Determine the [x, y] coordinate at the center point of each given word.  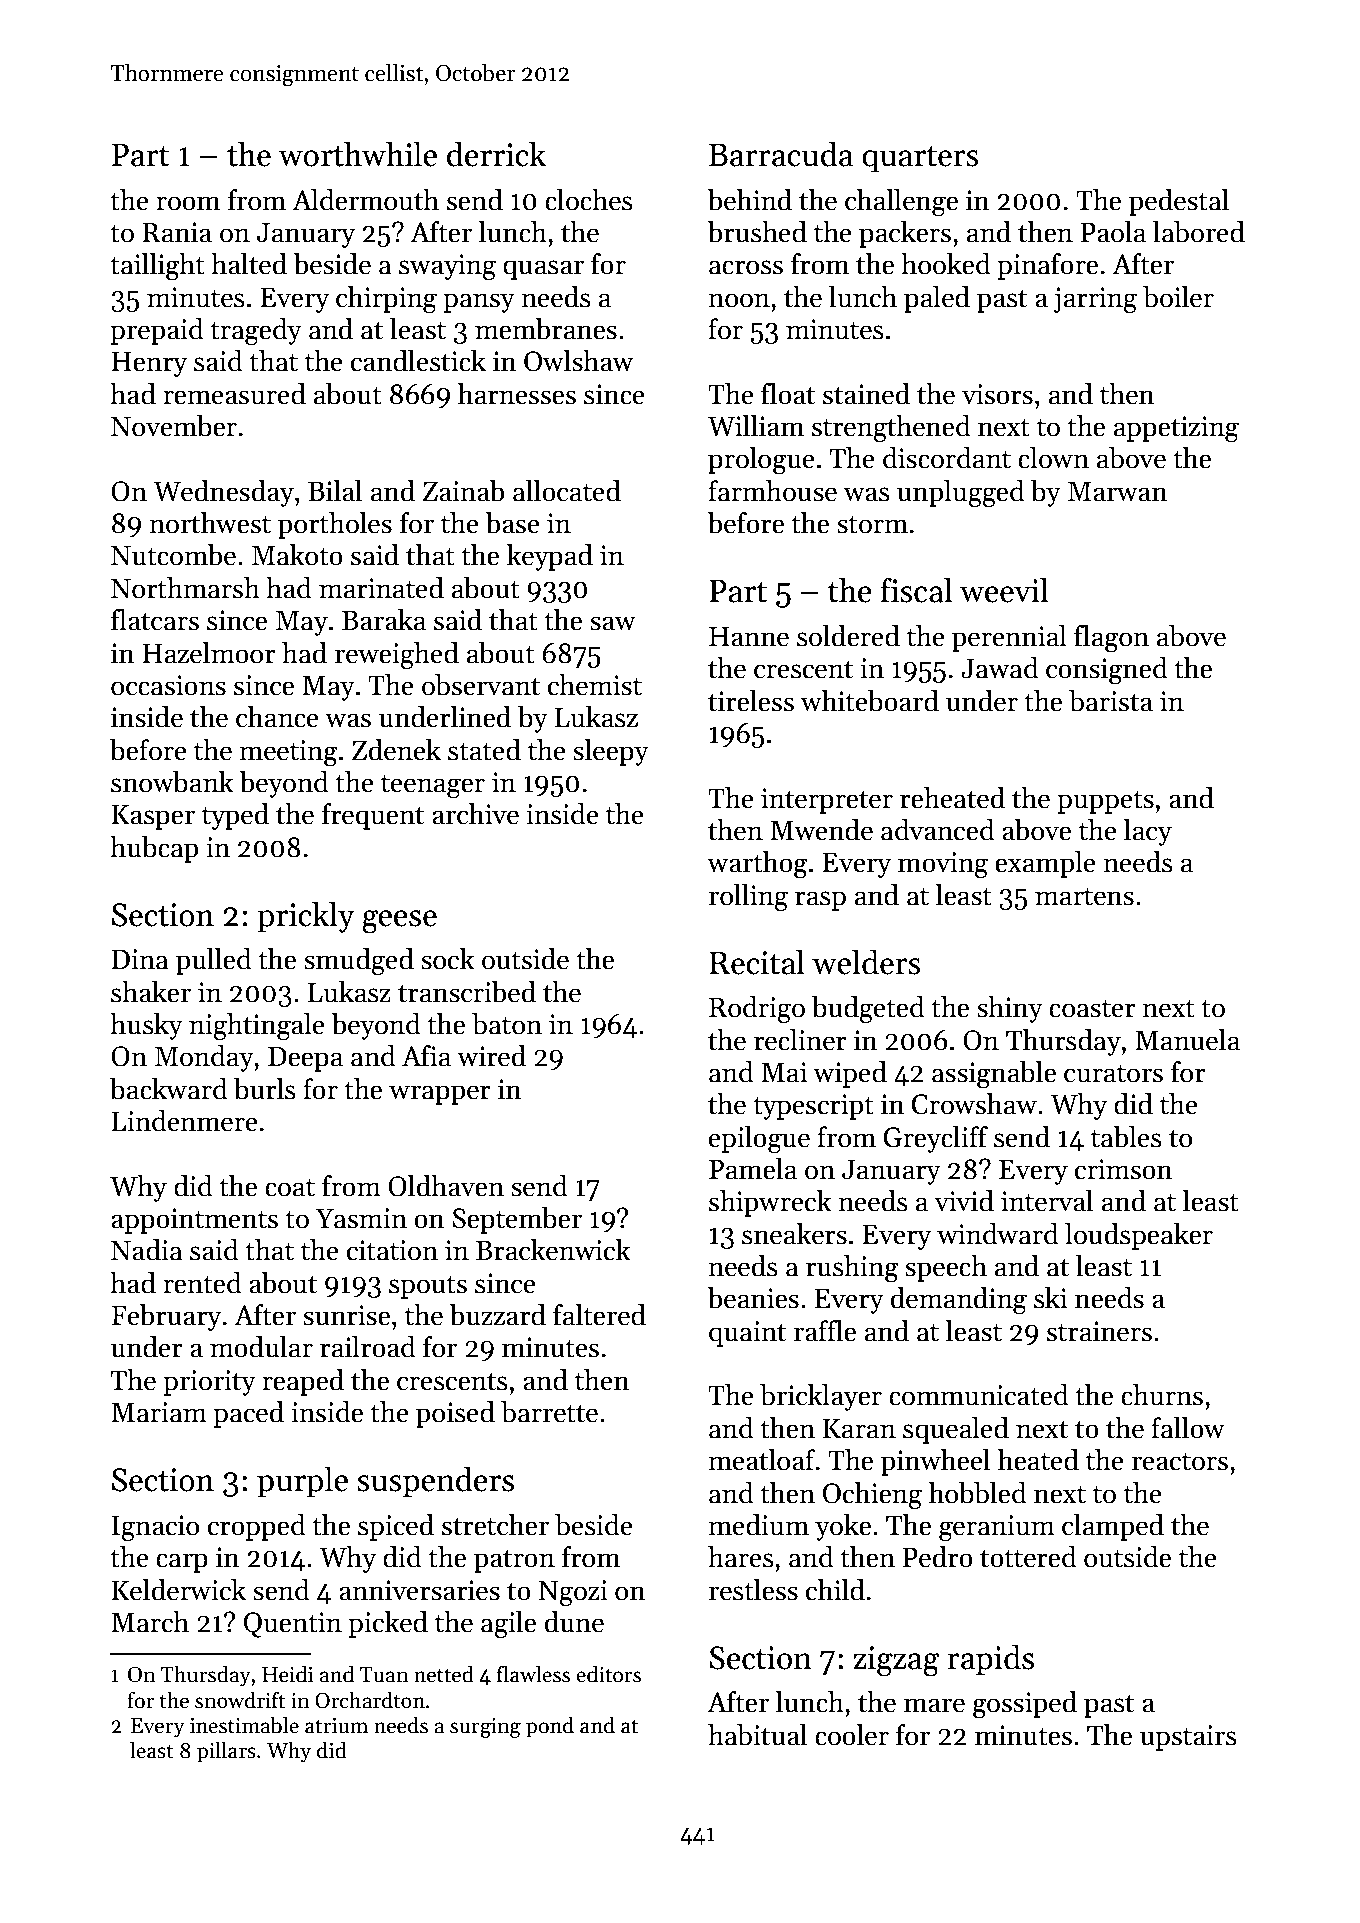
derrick [496, 154]
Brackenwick [553, 1250]
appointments [194, 1221]
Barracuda [781, 154]
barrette [549, 1412]
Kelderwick [178, 1590]
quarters [920, 159]
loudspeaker [1139, 1236]
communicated [979, 1395]
